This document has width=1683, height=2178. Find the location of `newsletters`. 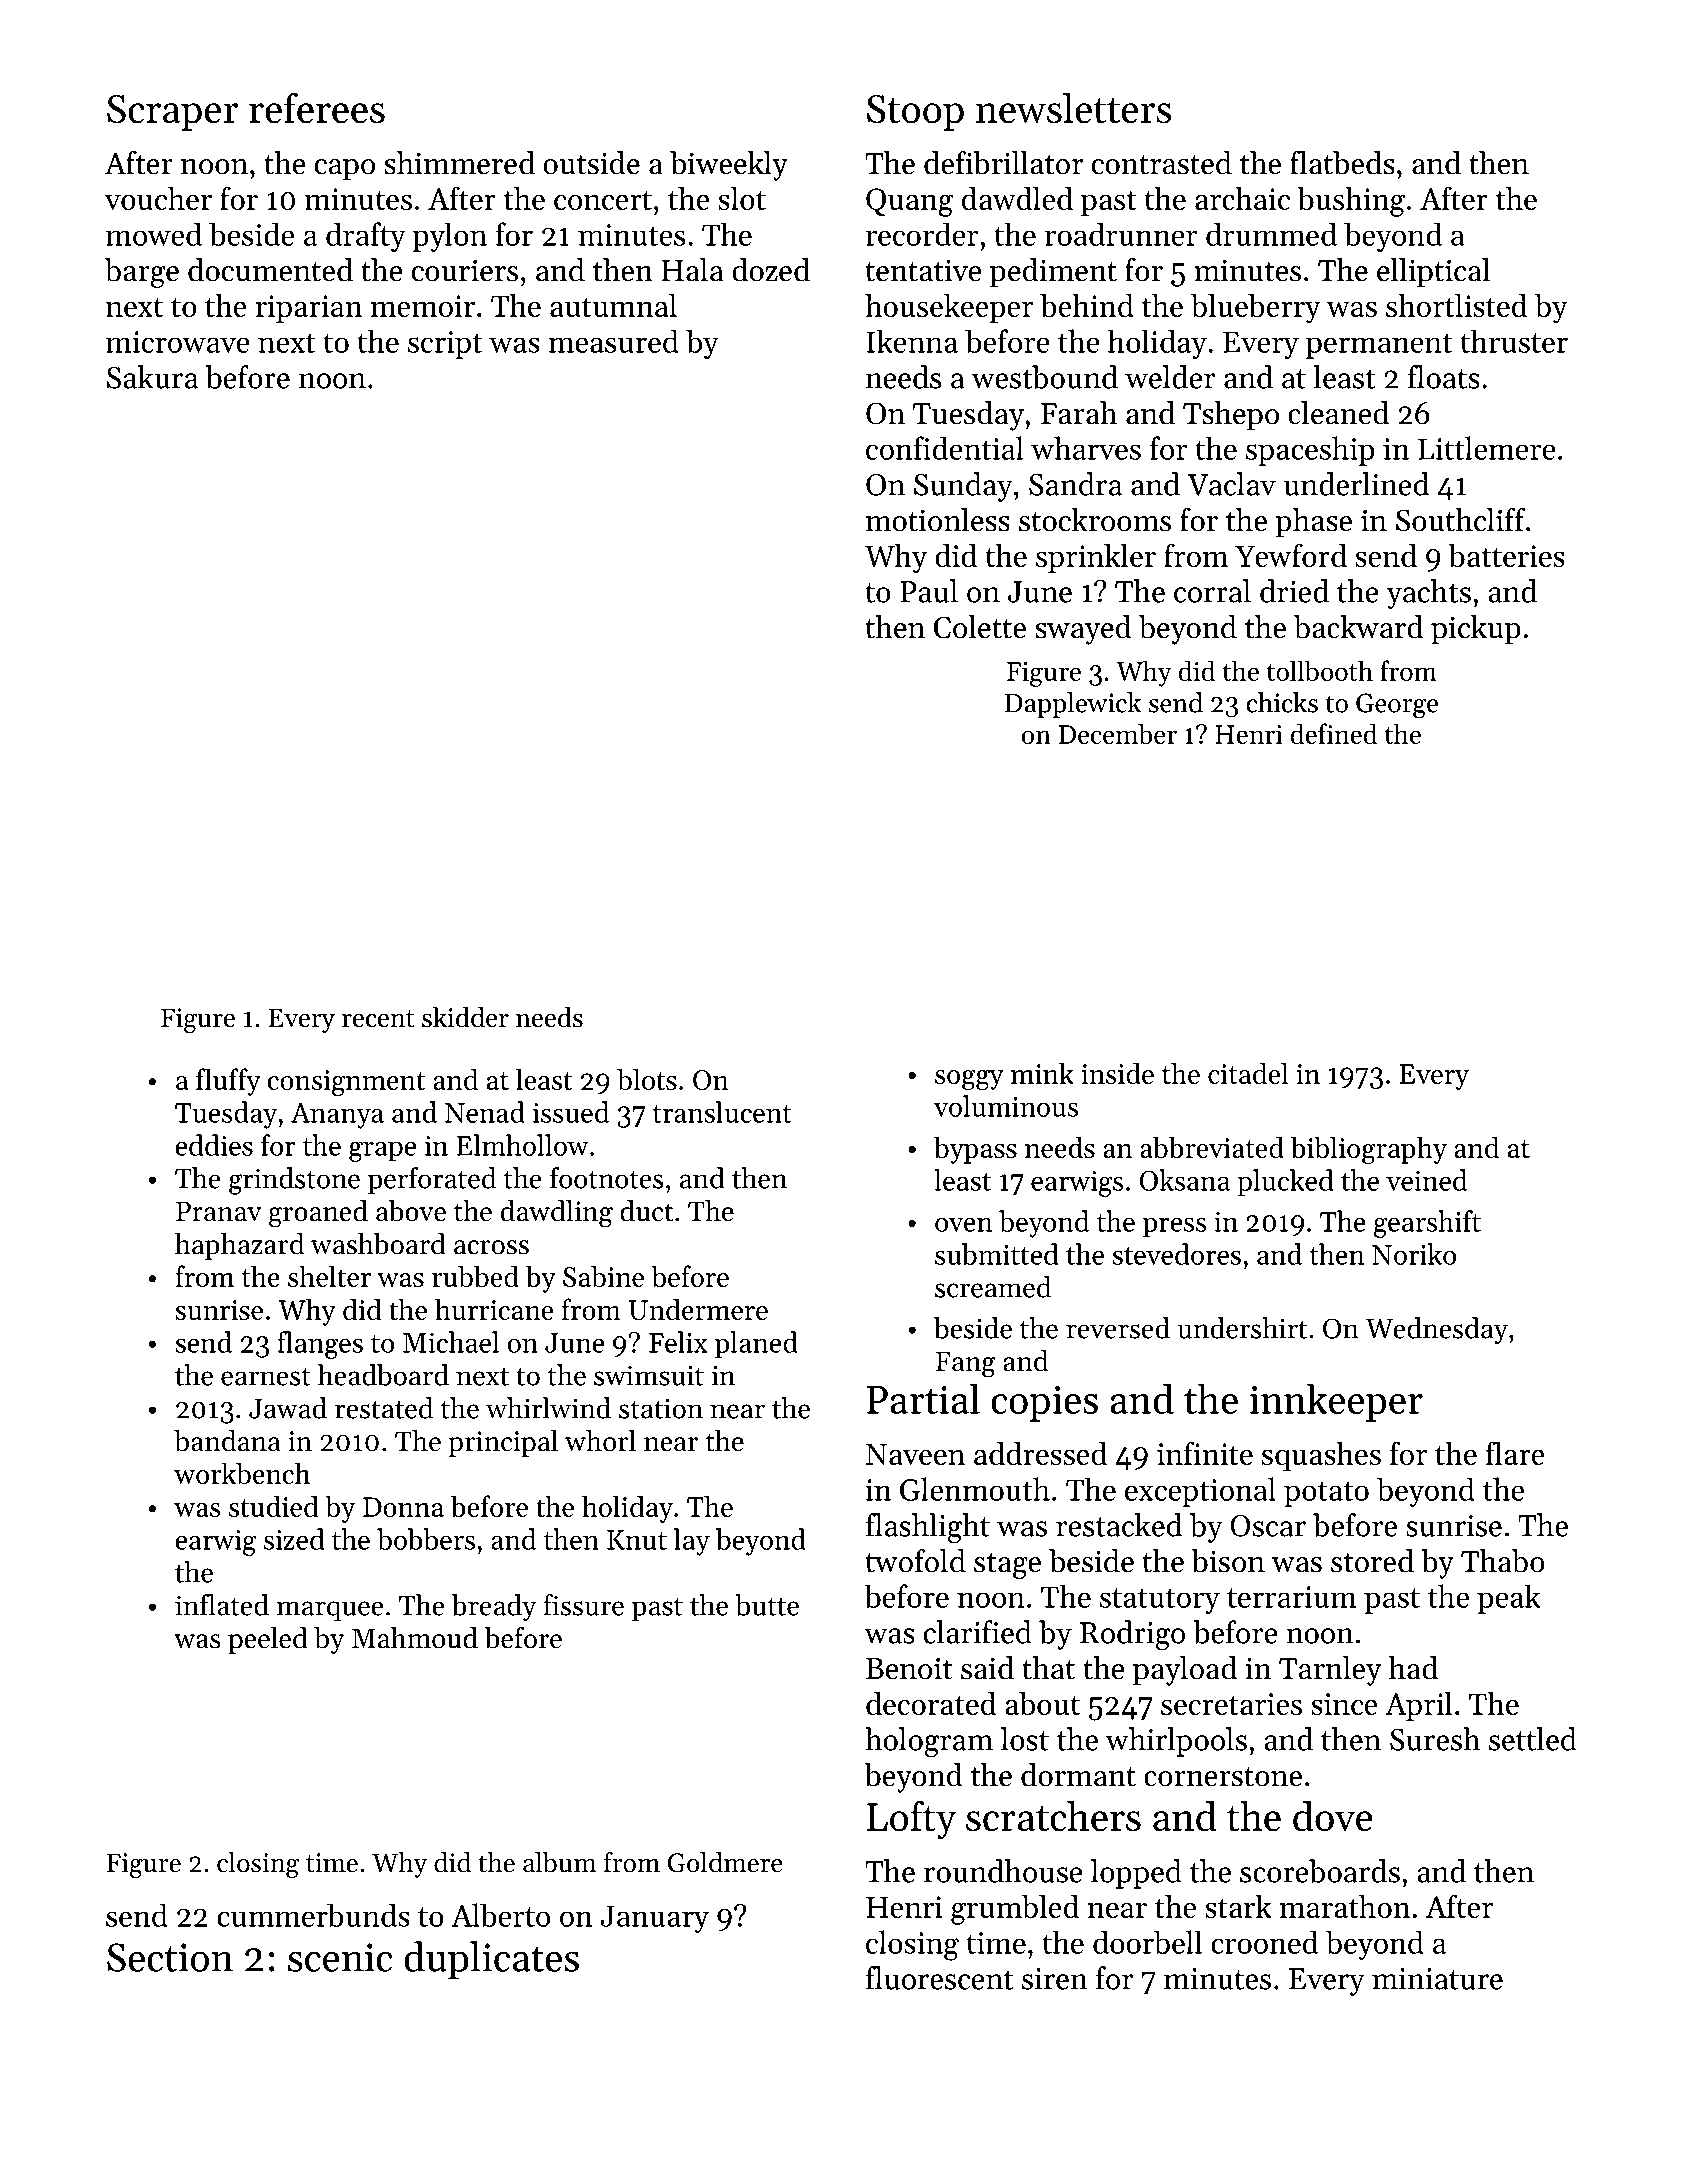

newsletters is located at coordinates (1073, 108).
